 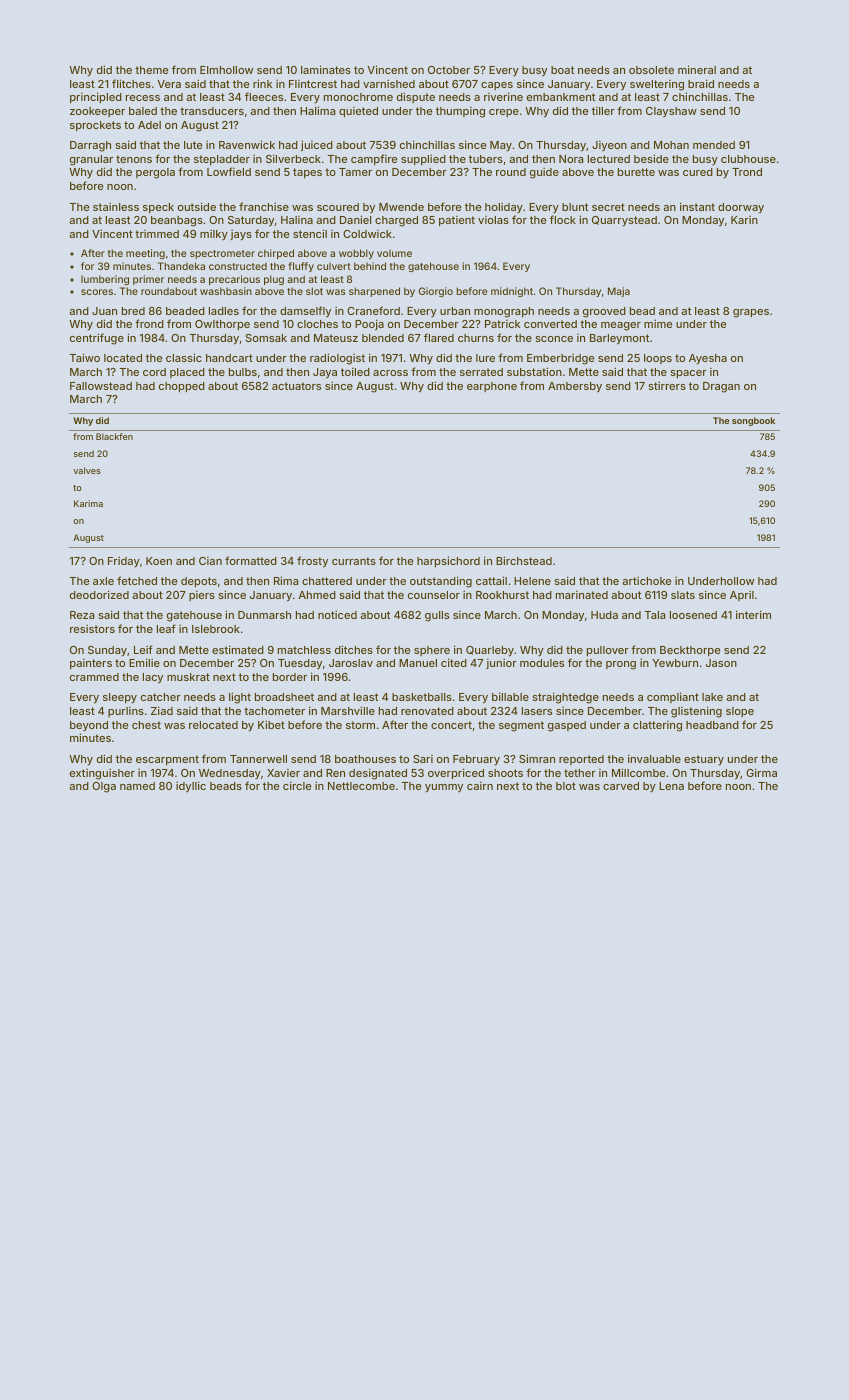 What do you see at coordinates (721, 387) in the screenshot?
I see `Dragan` at bounding box center [721, 387].
